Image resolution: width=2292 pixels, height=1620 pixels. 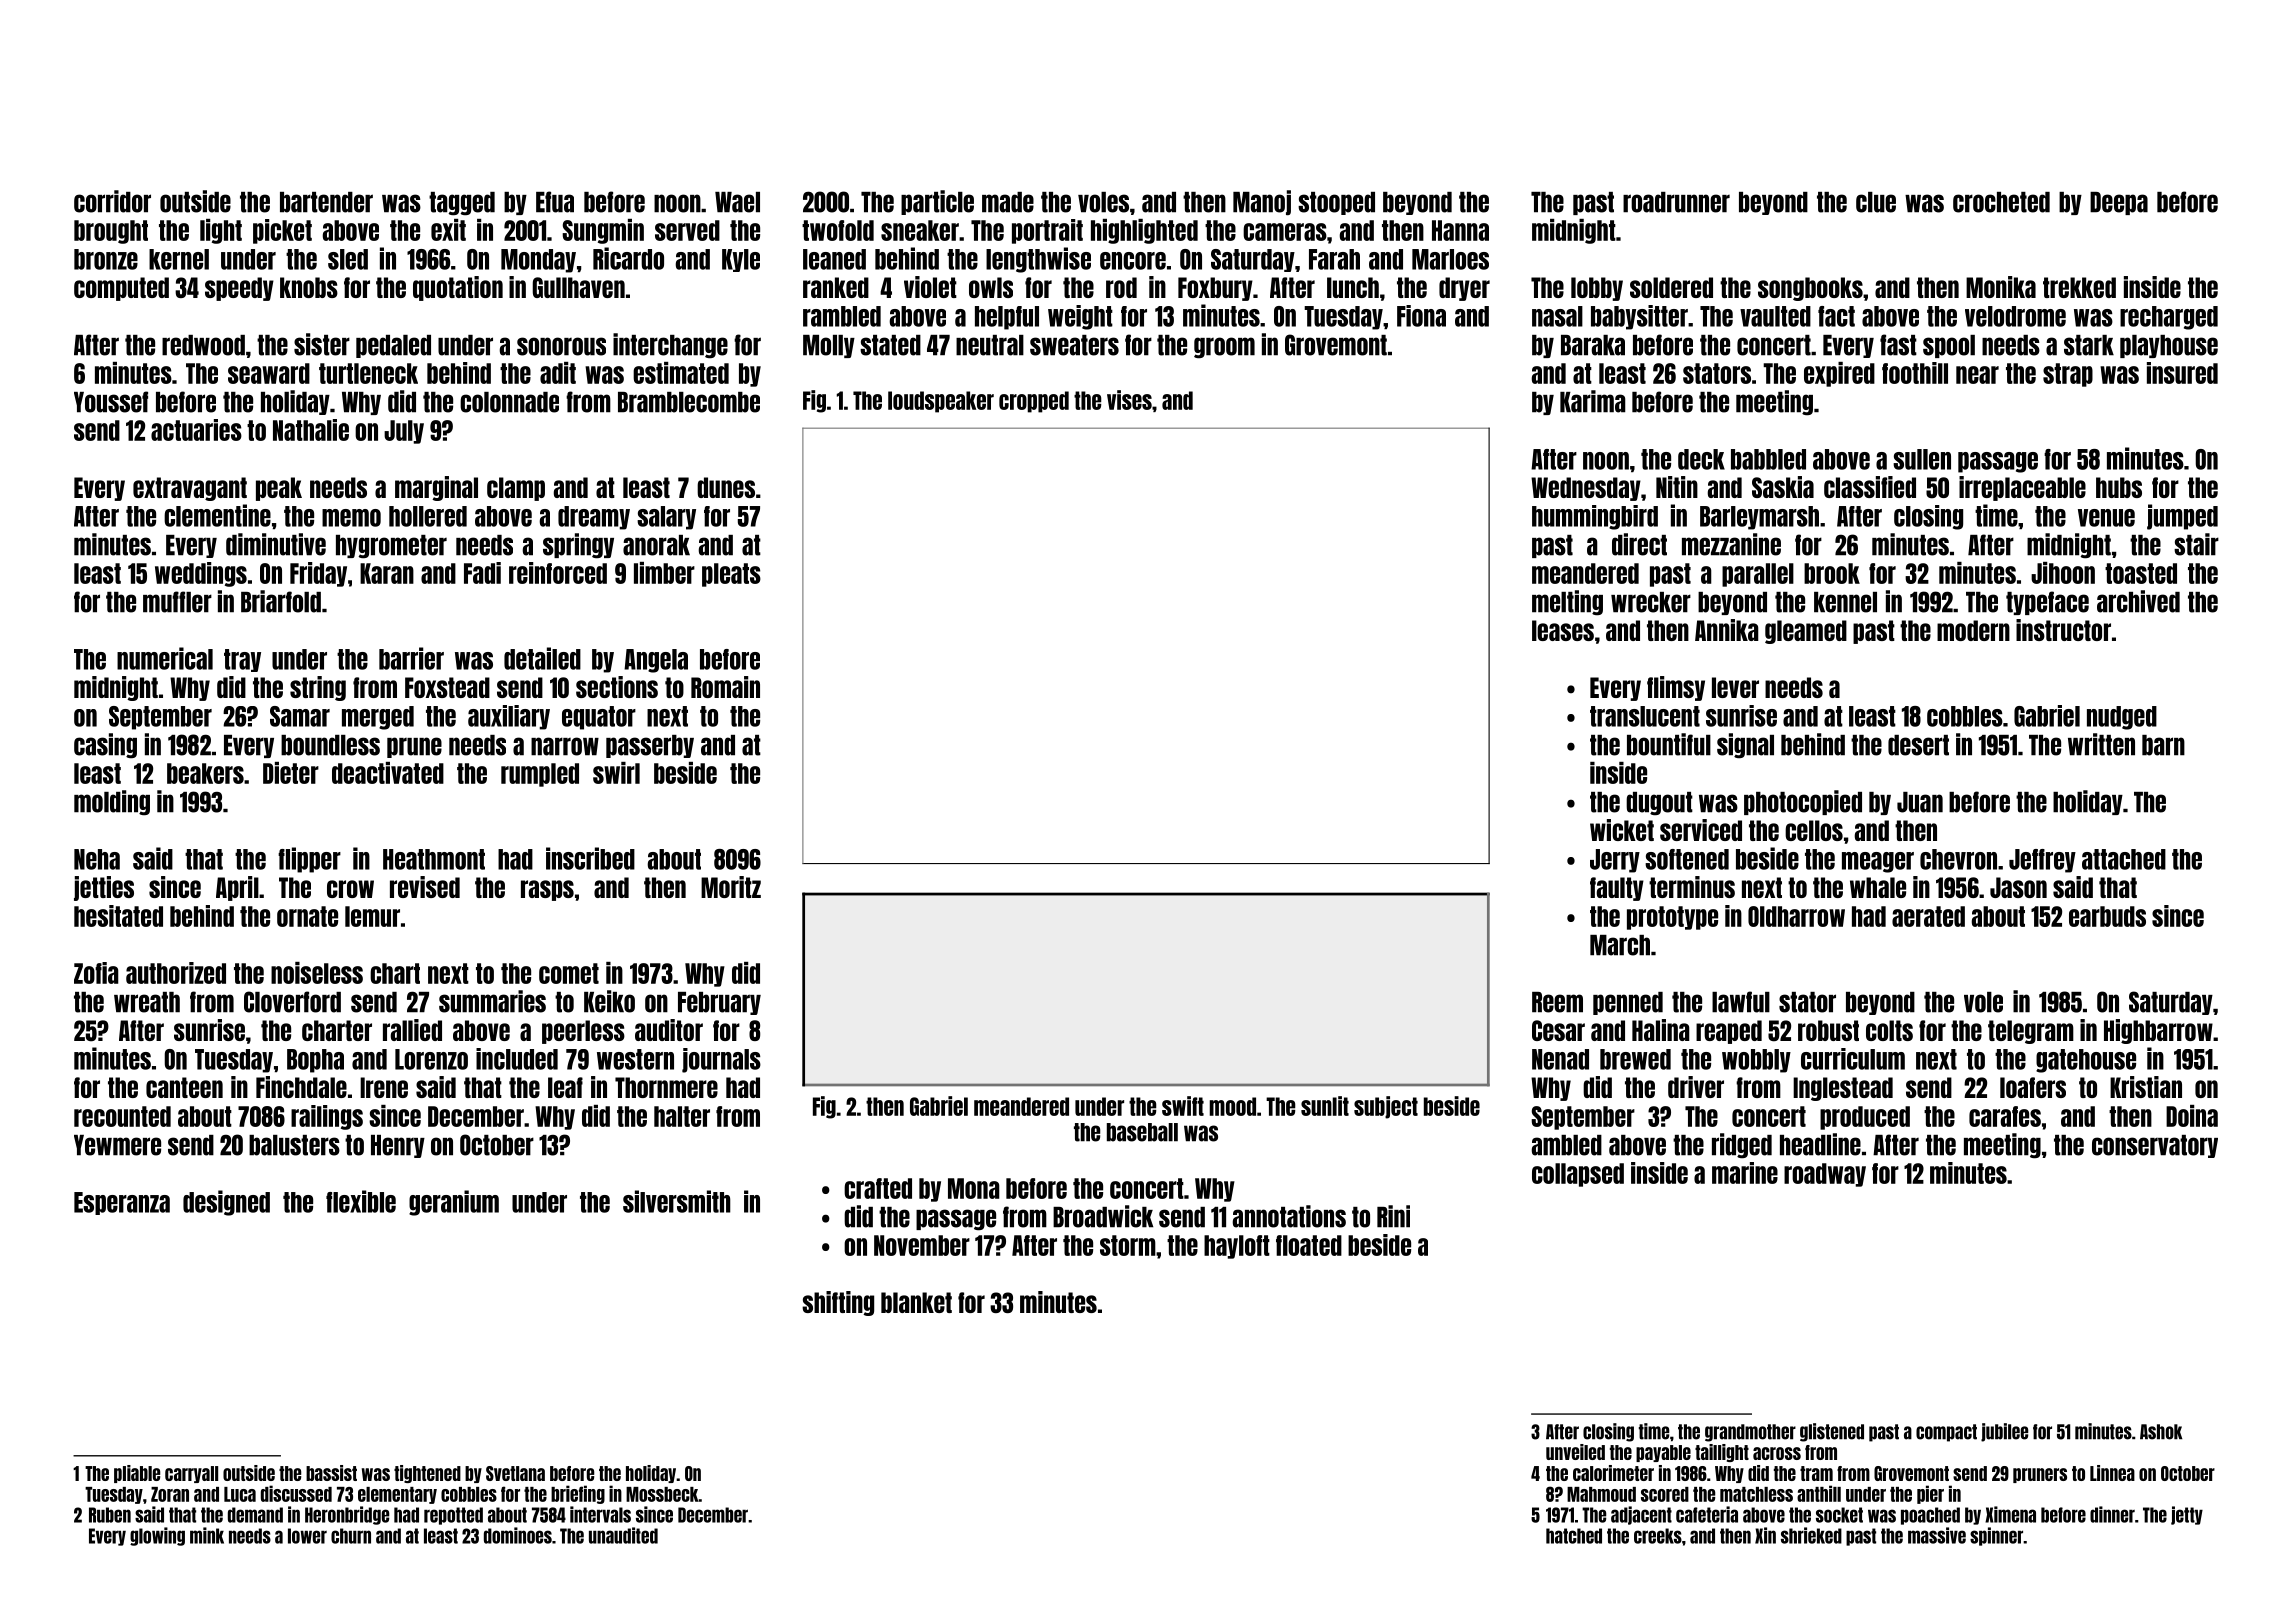 I want to click on venue, so click(x=2106, y=518).
